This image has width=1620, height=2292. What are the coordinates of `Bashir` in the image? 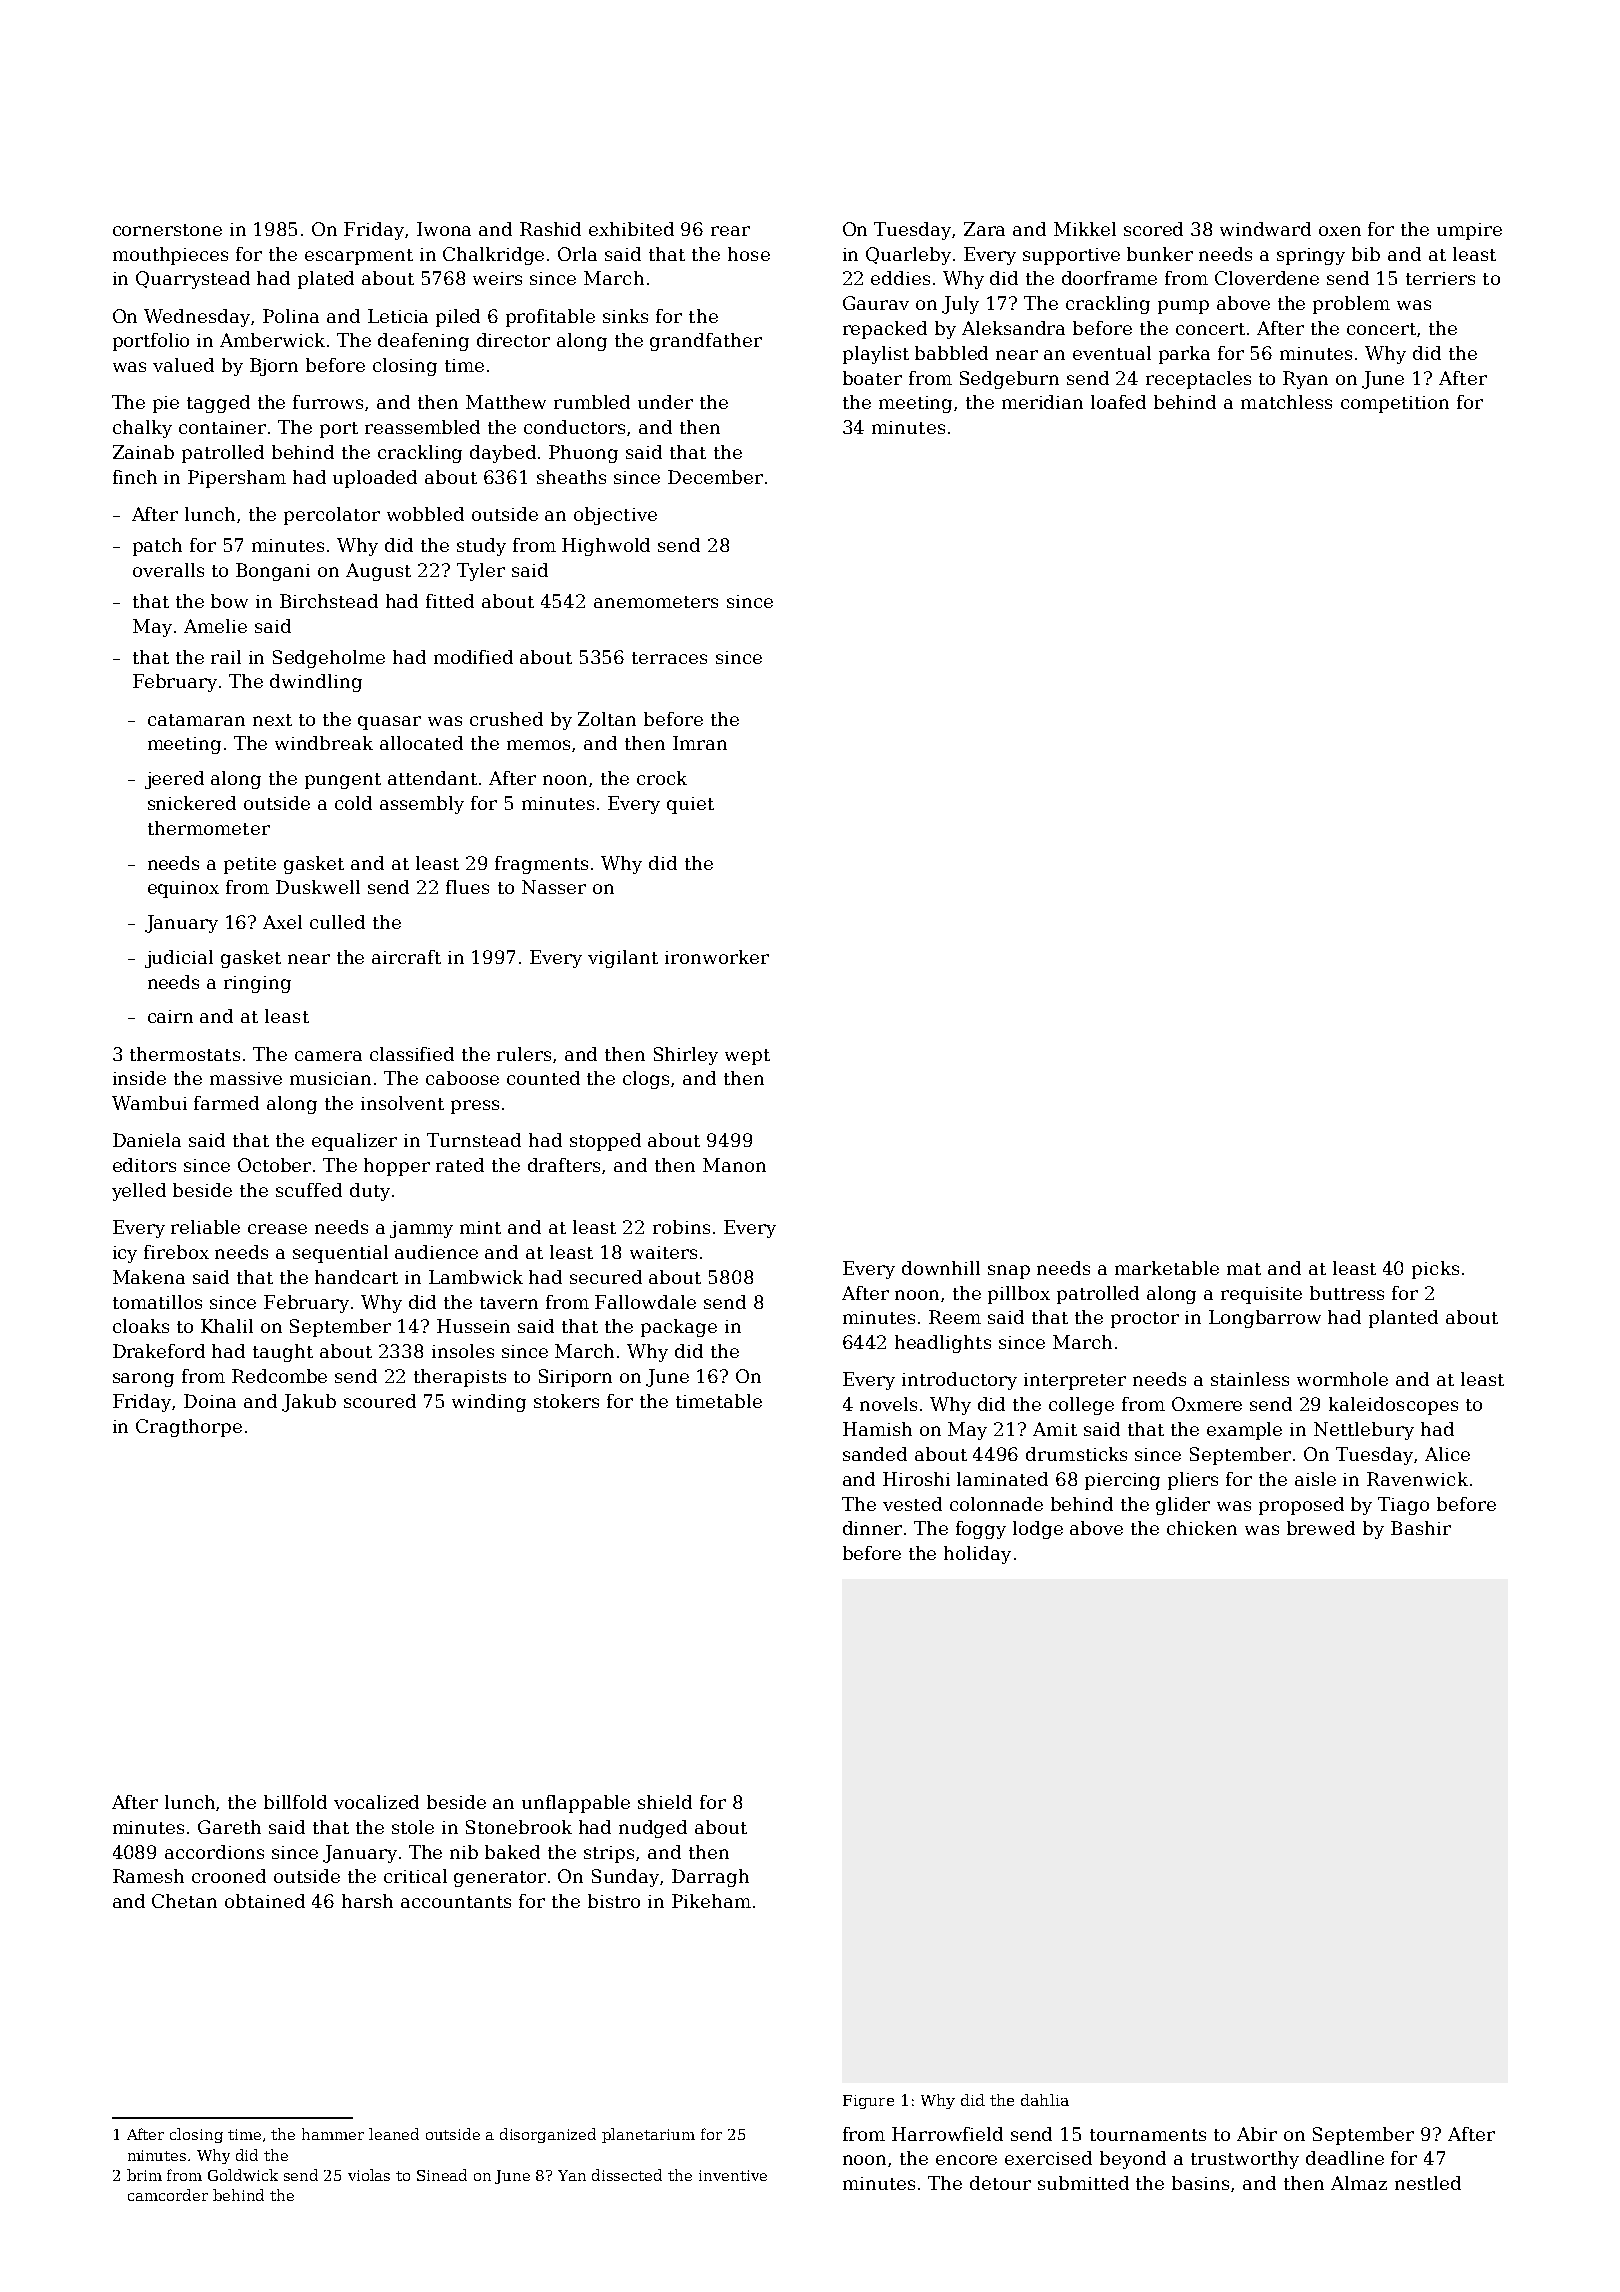 It's located at (1421, 1528).
